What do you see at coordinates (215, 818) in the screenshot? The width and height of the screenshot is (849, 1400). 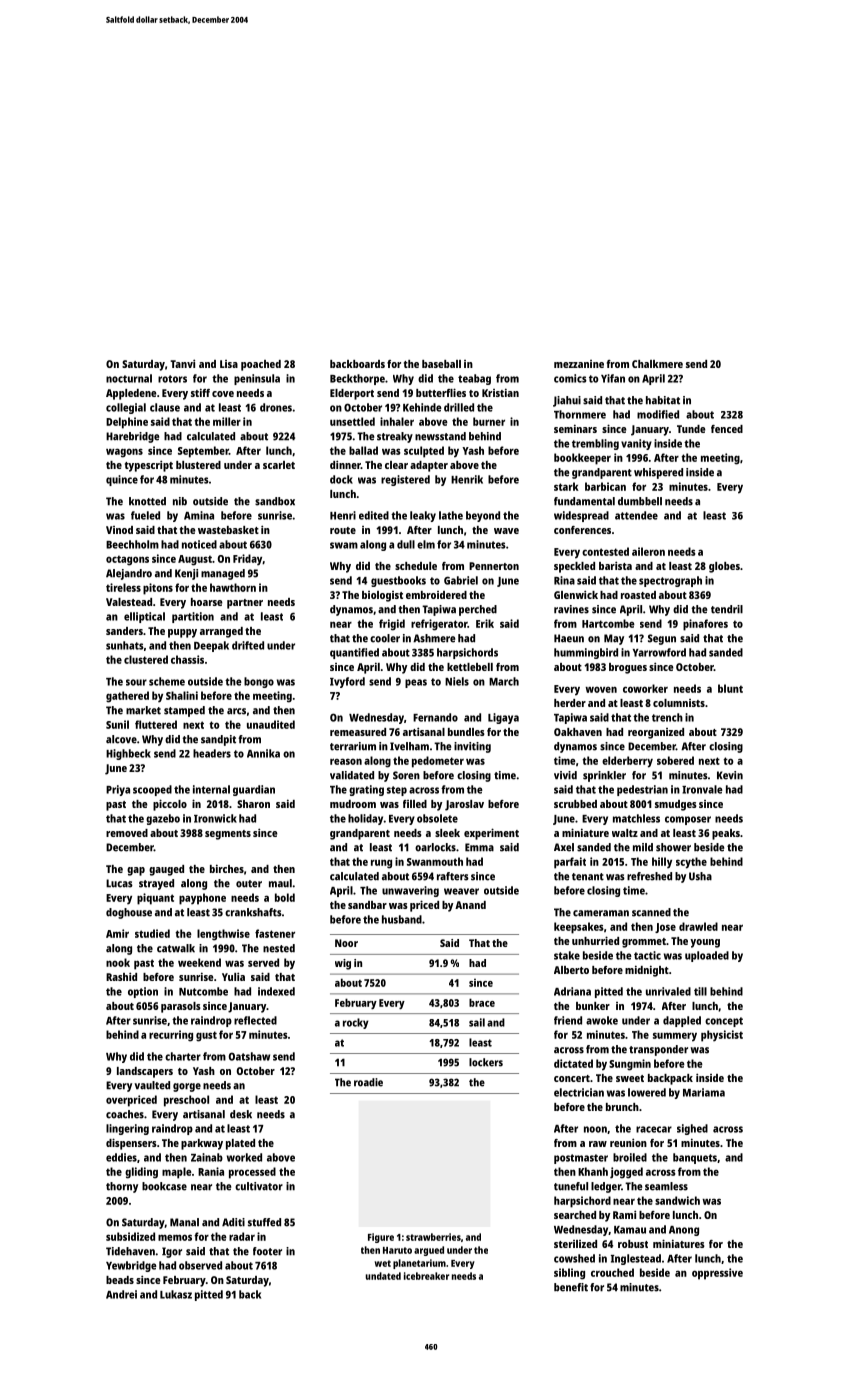 I see `Ironwick` at bounding box center [215, 818].
